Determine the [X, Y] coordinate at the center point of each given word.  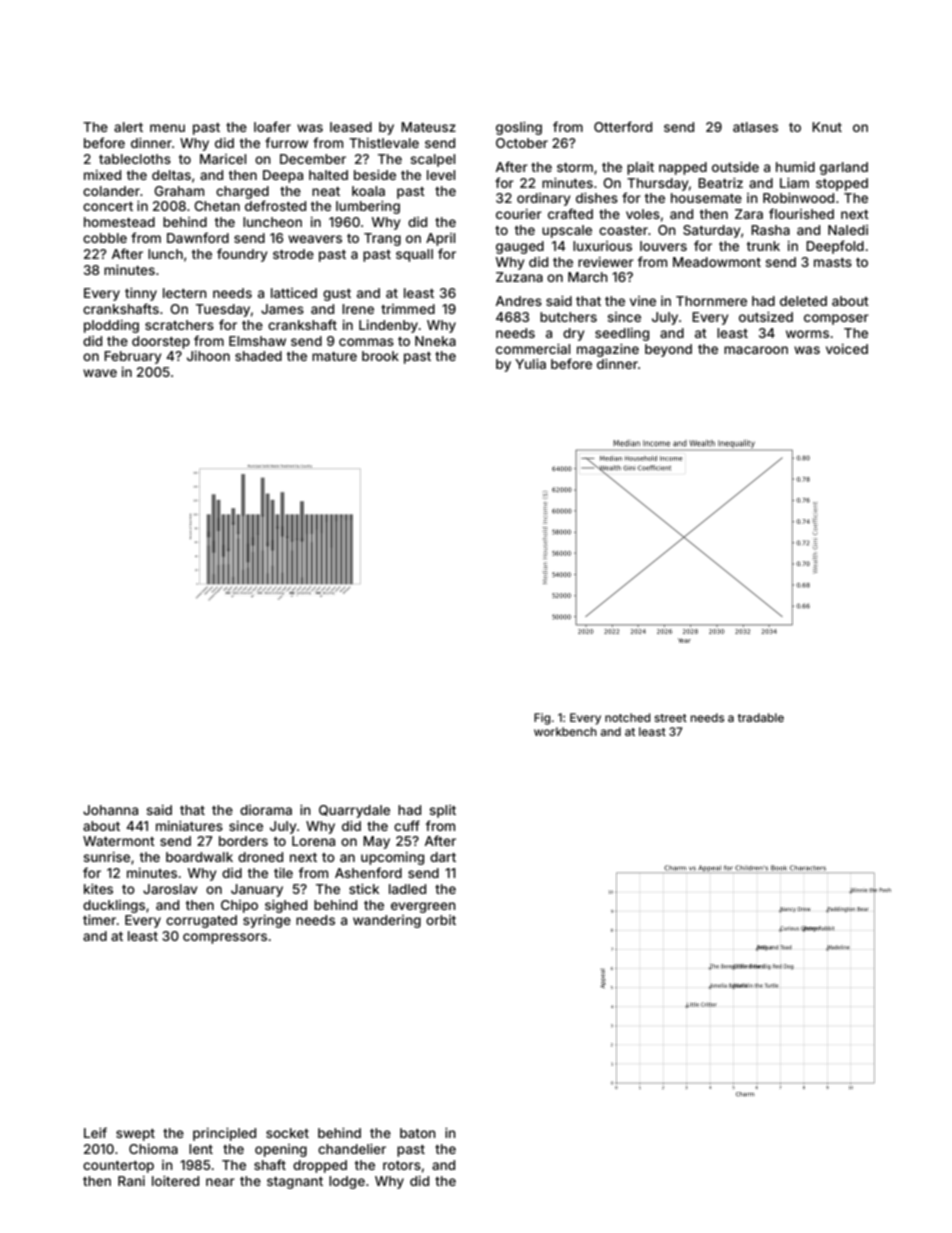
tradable [761, 717]
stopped [842, 184]
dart [443, 857]
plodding [111, 326]
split [442, 811]
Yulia [530, 364]
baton [418, 1133]
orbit [441, 920]
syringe [267, 921]
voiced [847, 349]
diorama [266, 810]
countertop [118, 1167]
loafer [272, 126]
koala [368, 191]
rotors [402, 1165]
